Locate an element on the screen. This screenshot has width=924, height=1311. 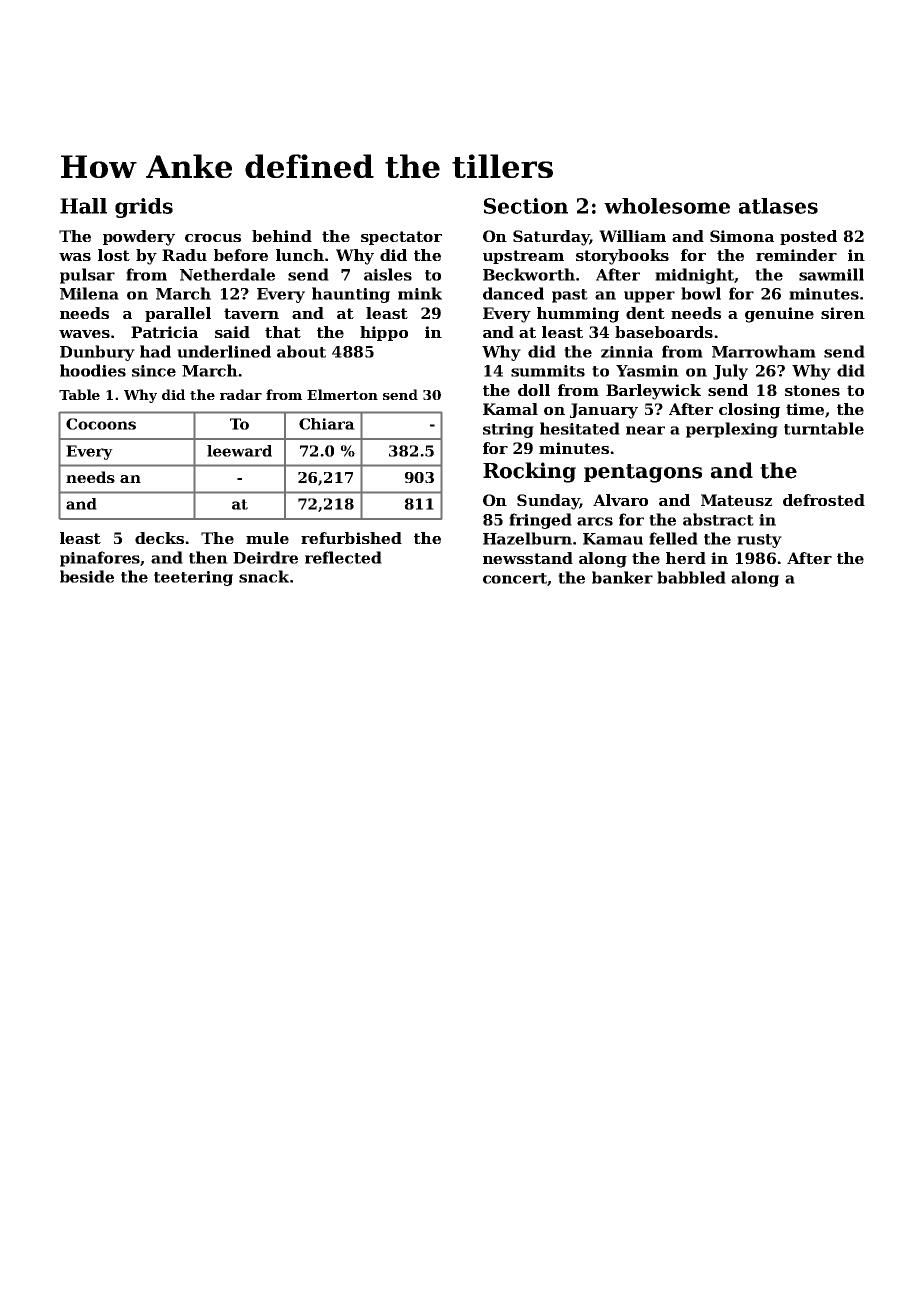
babbled is located at coordinates (691, 577).
